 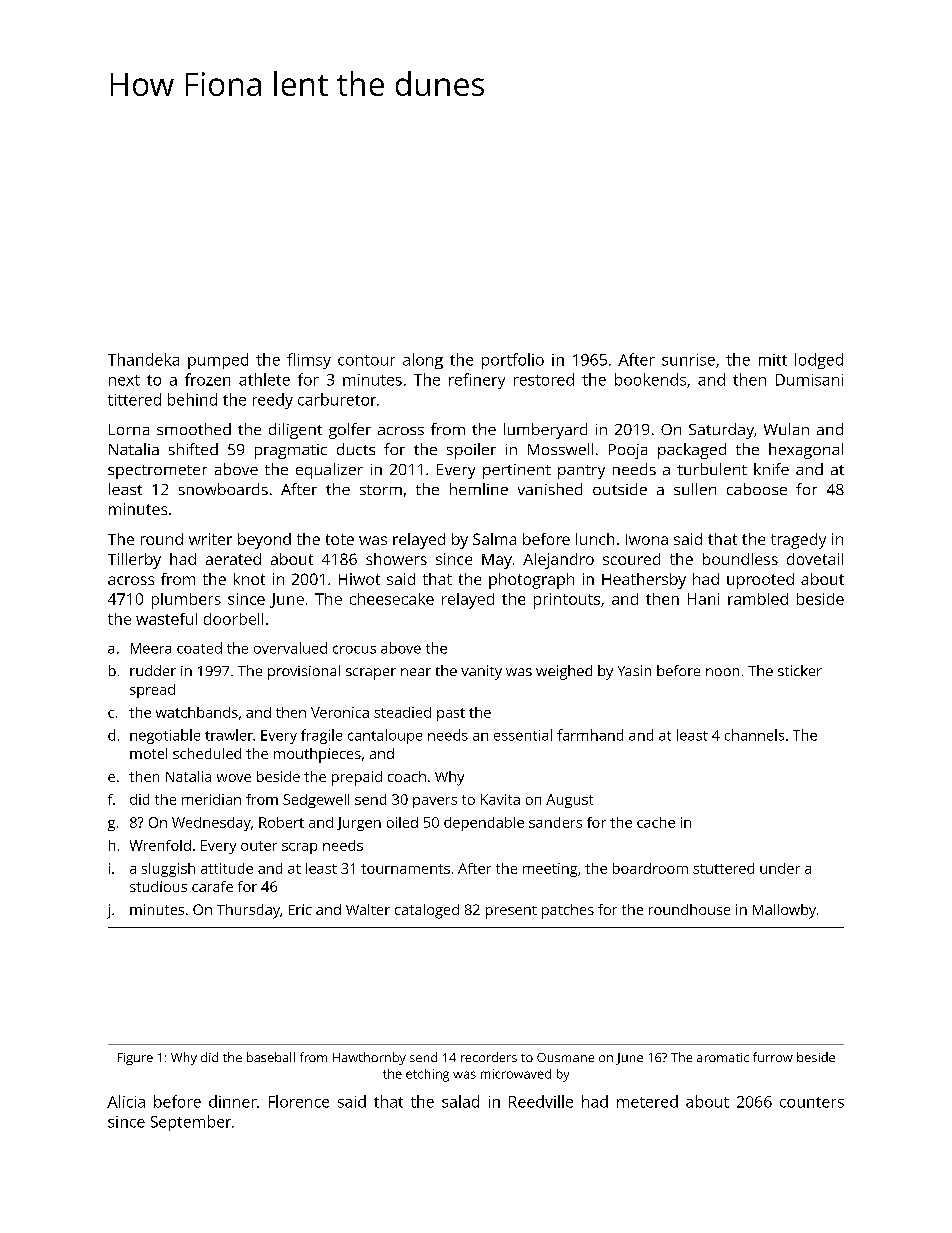 What do you see at coordinates (135, 1059) in the screenshot?
I see `Figure` at bounding box center [135, 1059].
